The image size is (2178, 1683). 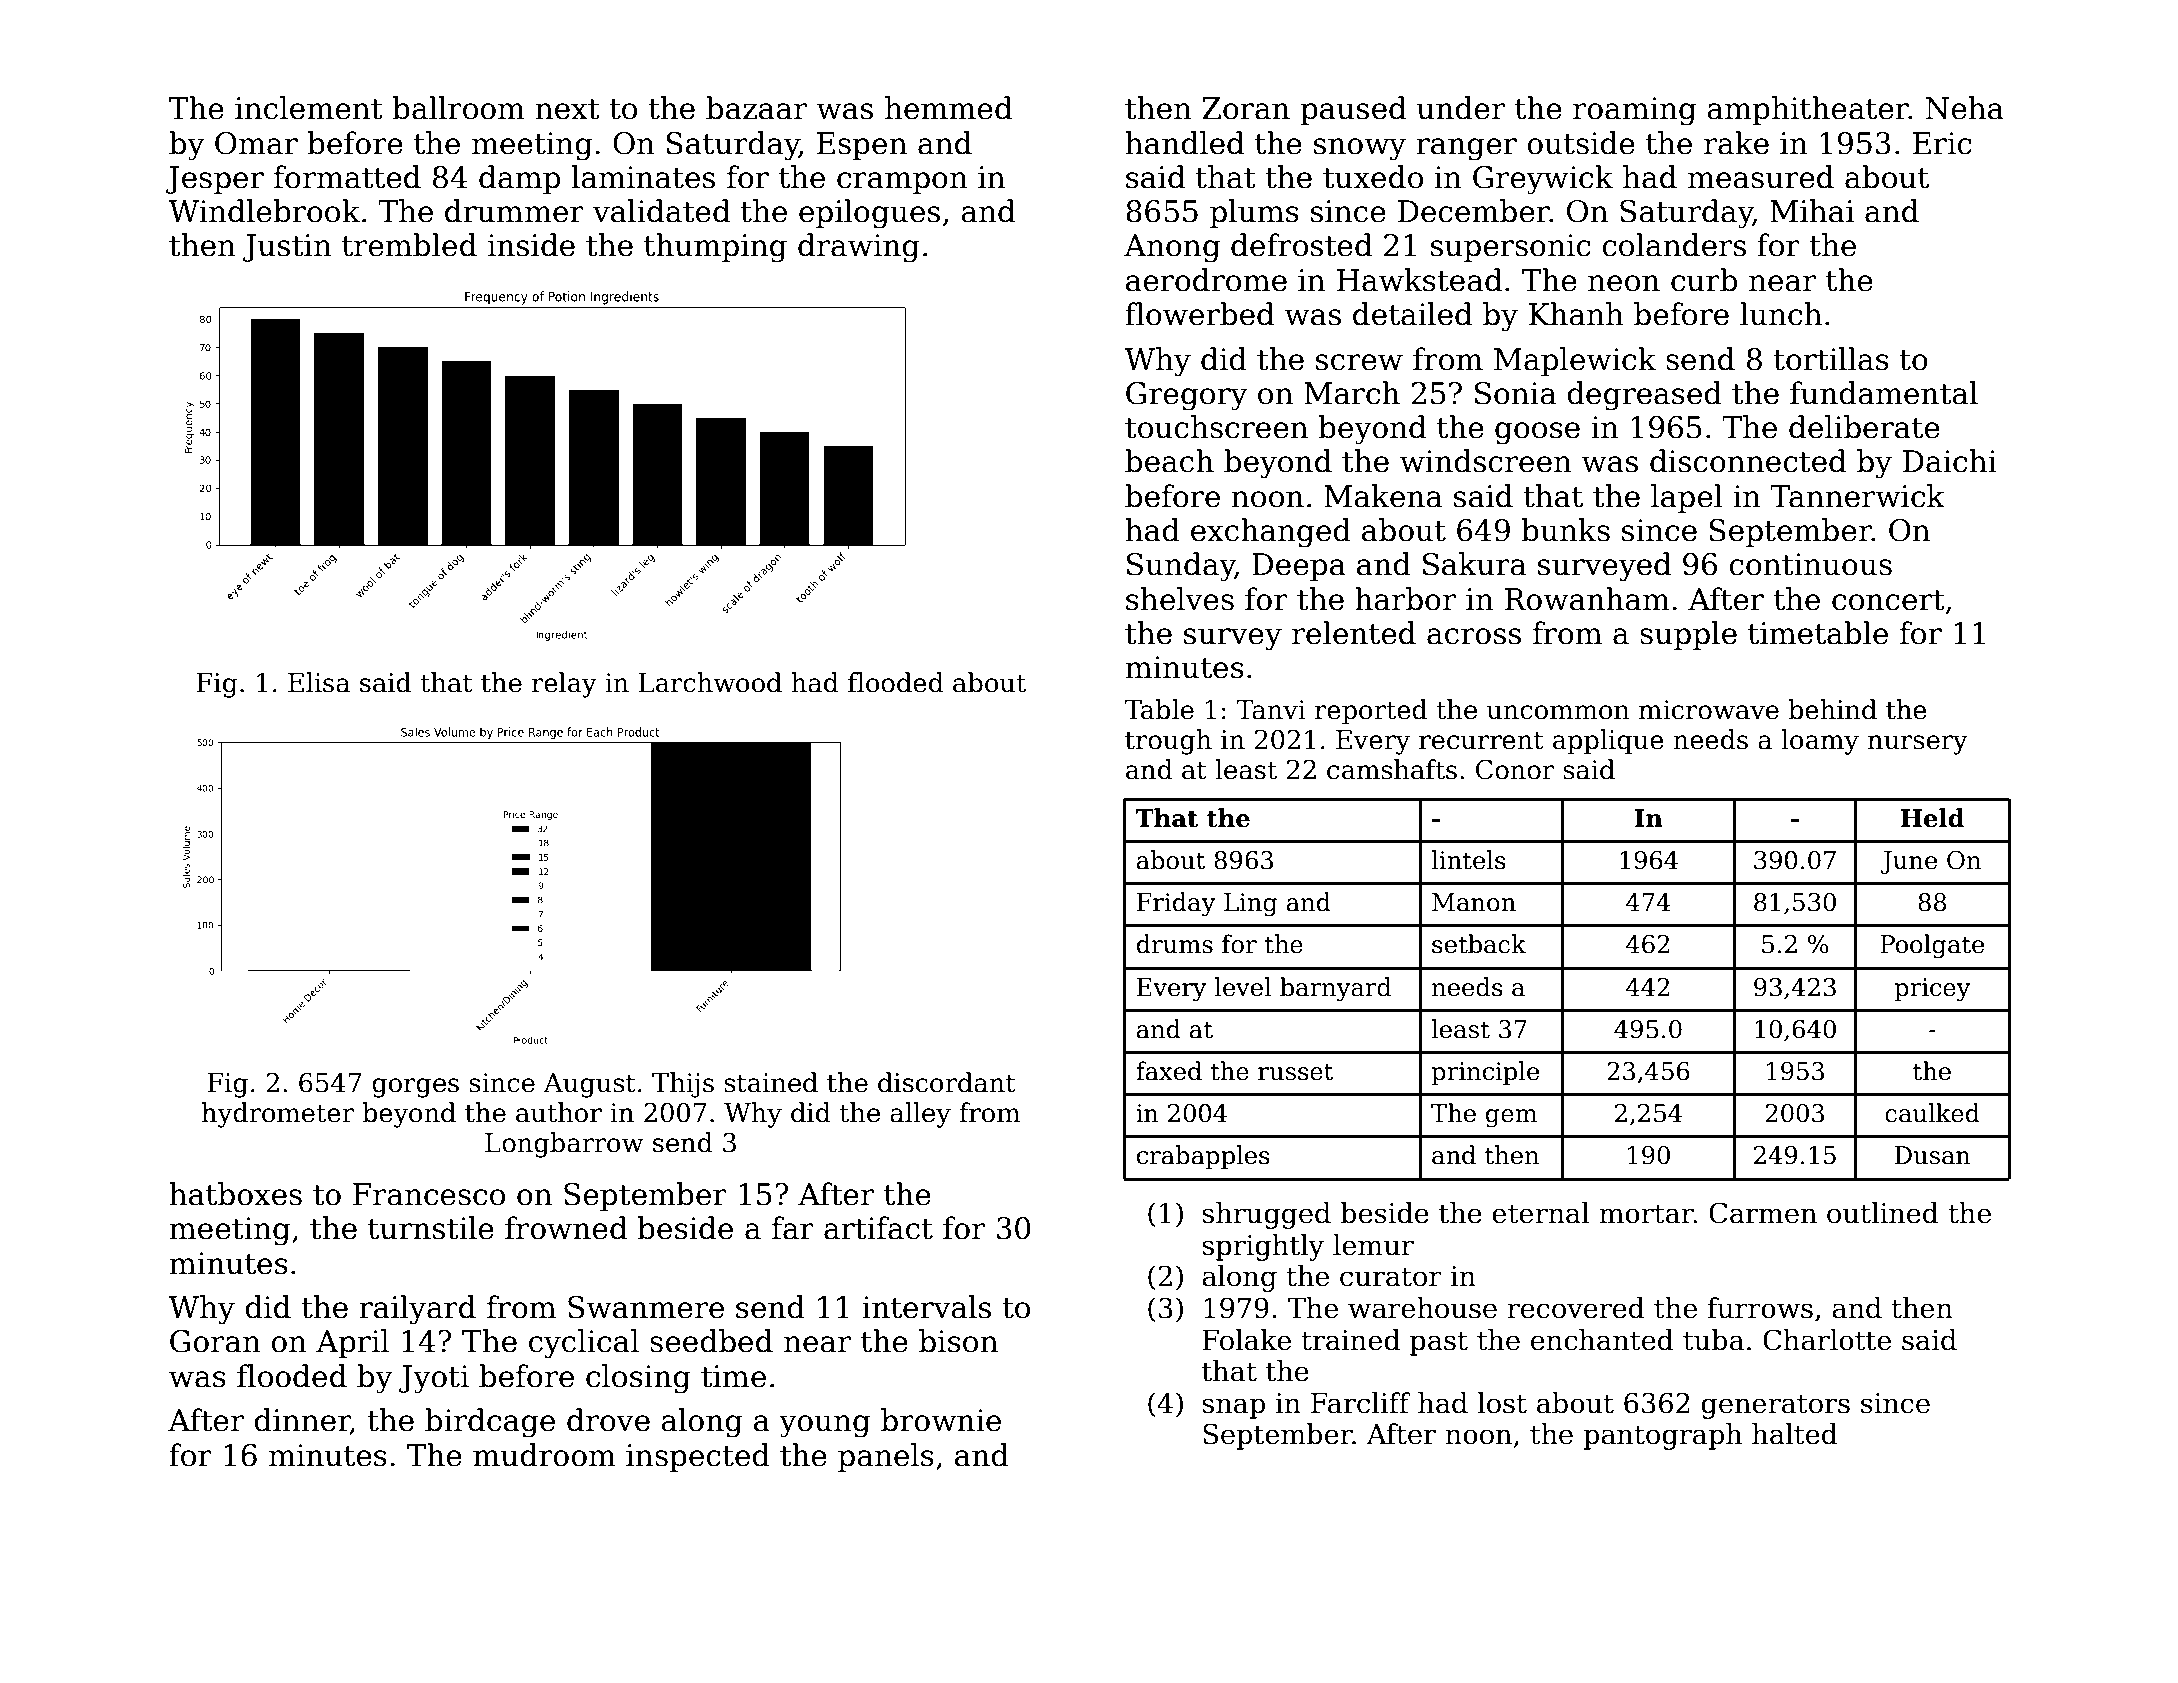 I want to click on Justin, so click(x=287, y=248).
